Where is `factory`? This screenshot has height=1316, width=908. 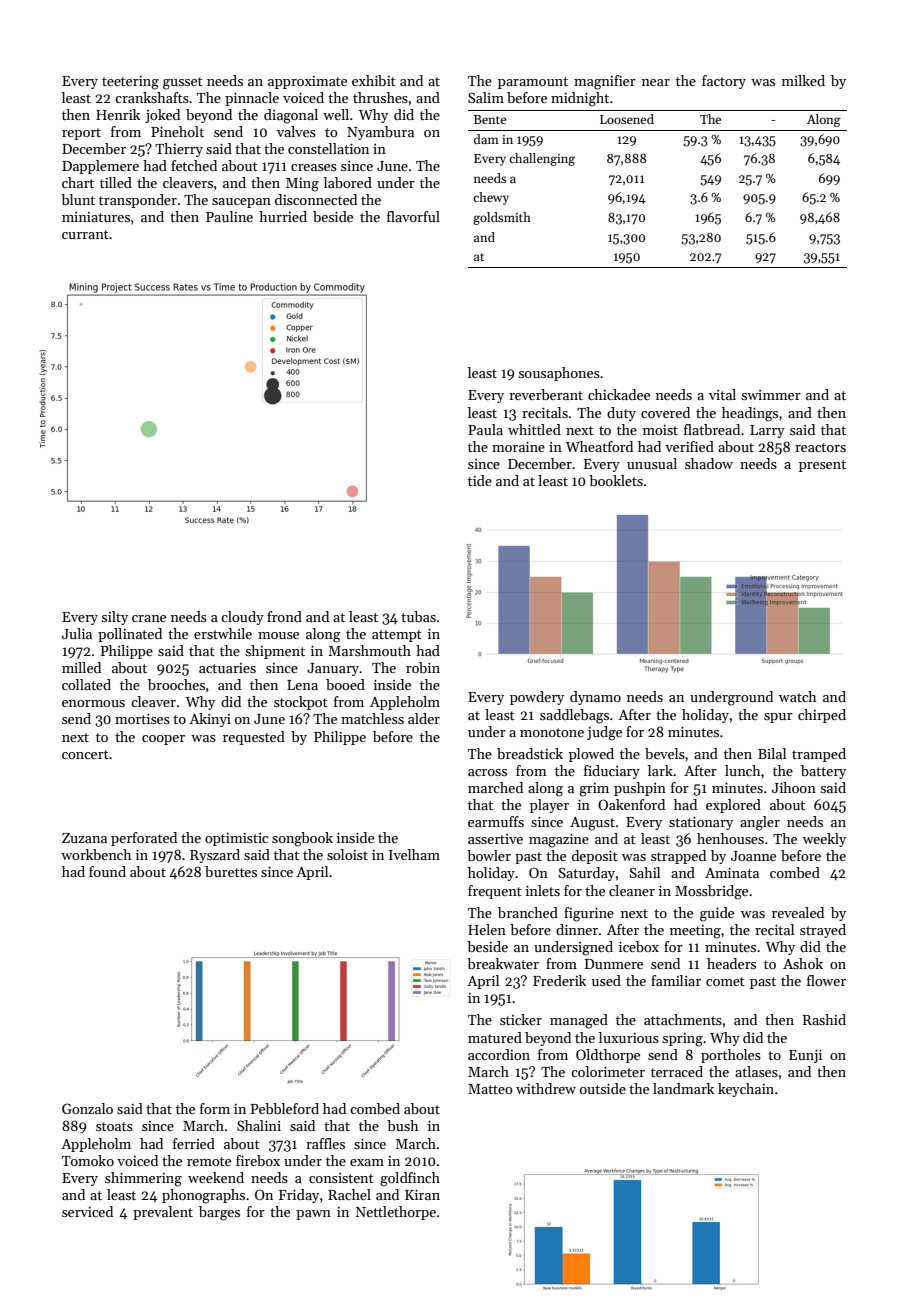 factory is located at coordinates (724, 82).
